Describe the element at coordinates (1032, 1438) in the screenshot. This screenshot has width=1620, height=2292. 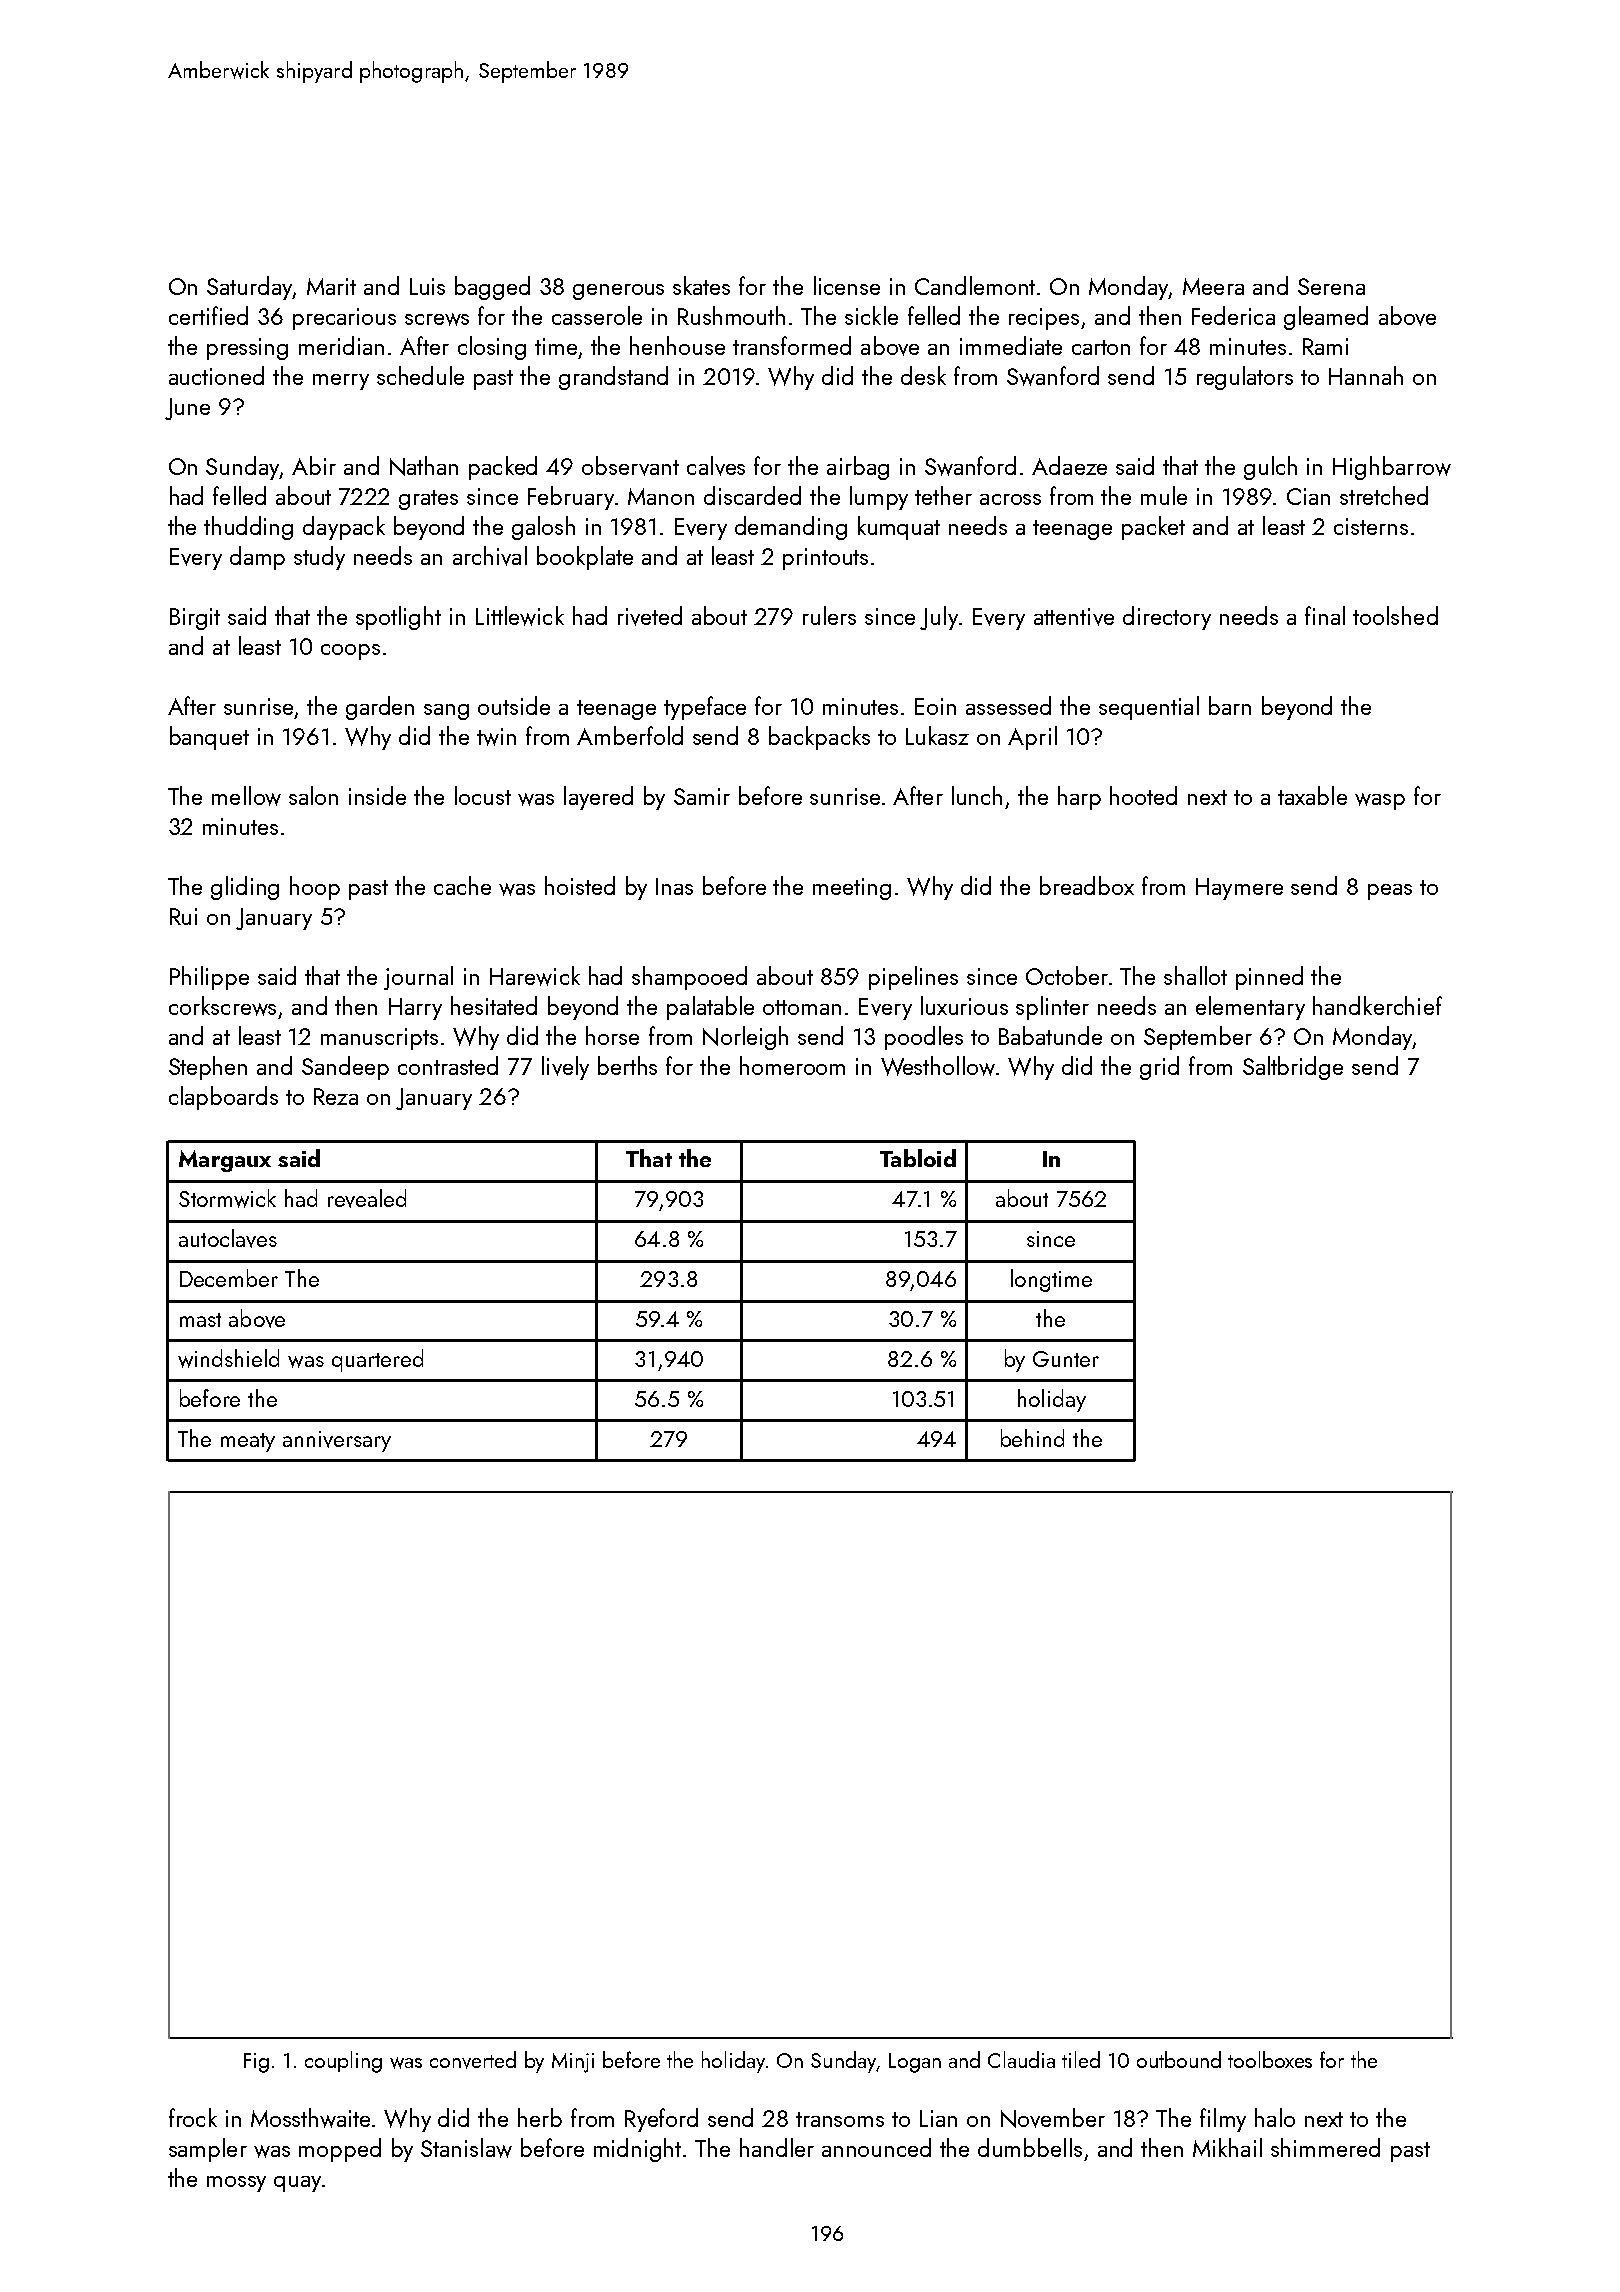
I see `behind` at that location.
